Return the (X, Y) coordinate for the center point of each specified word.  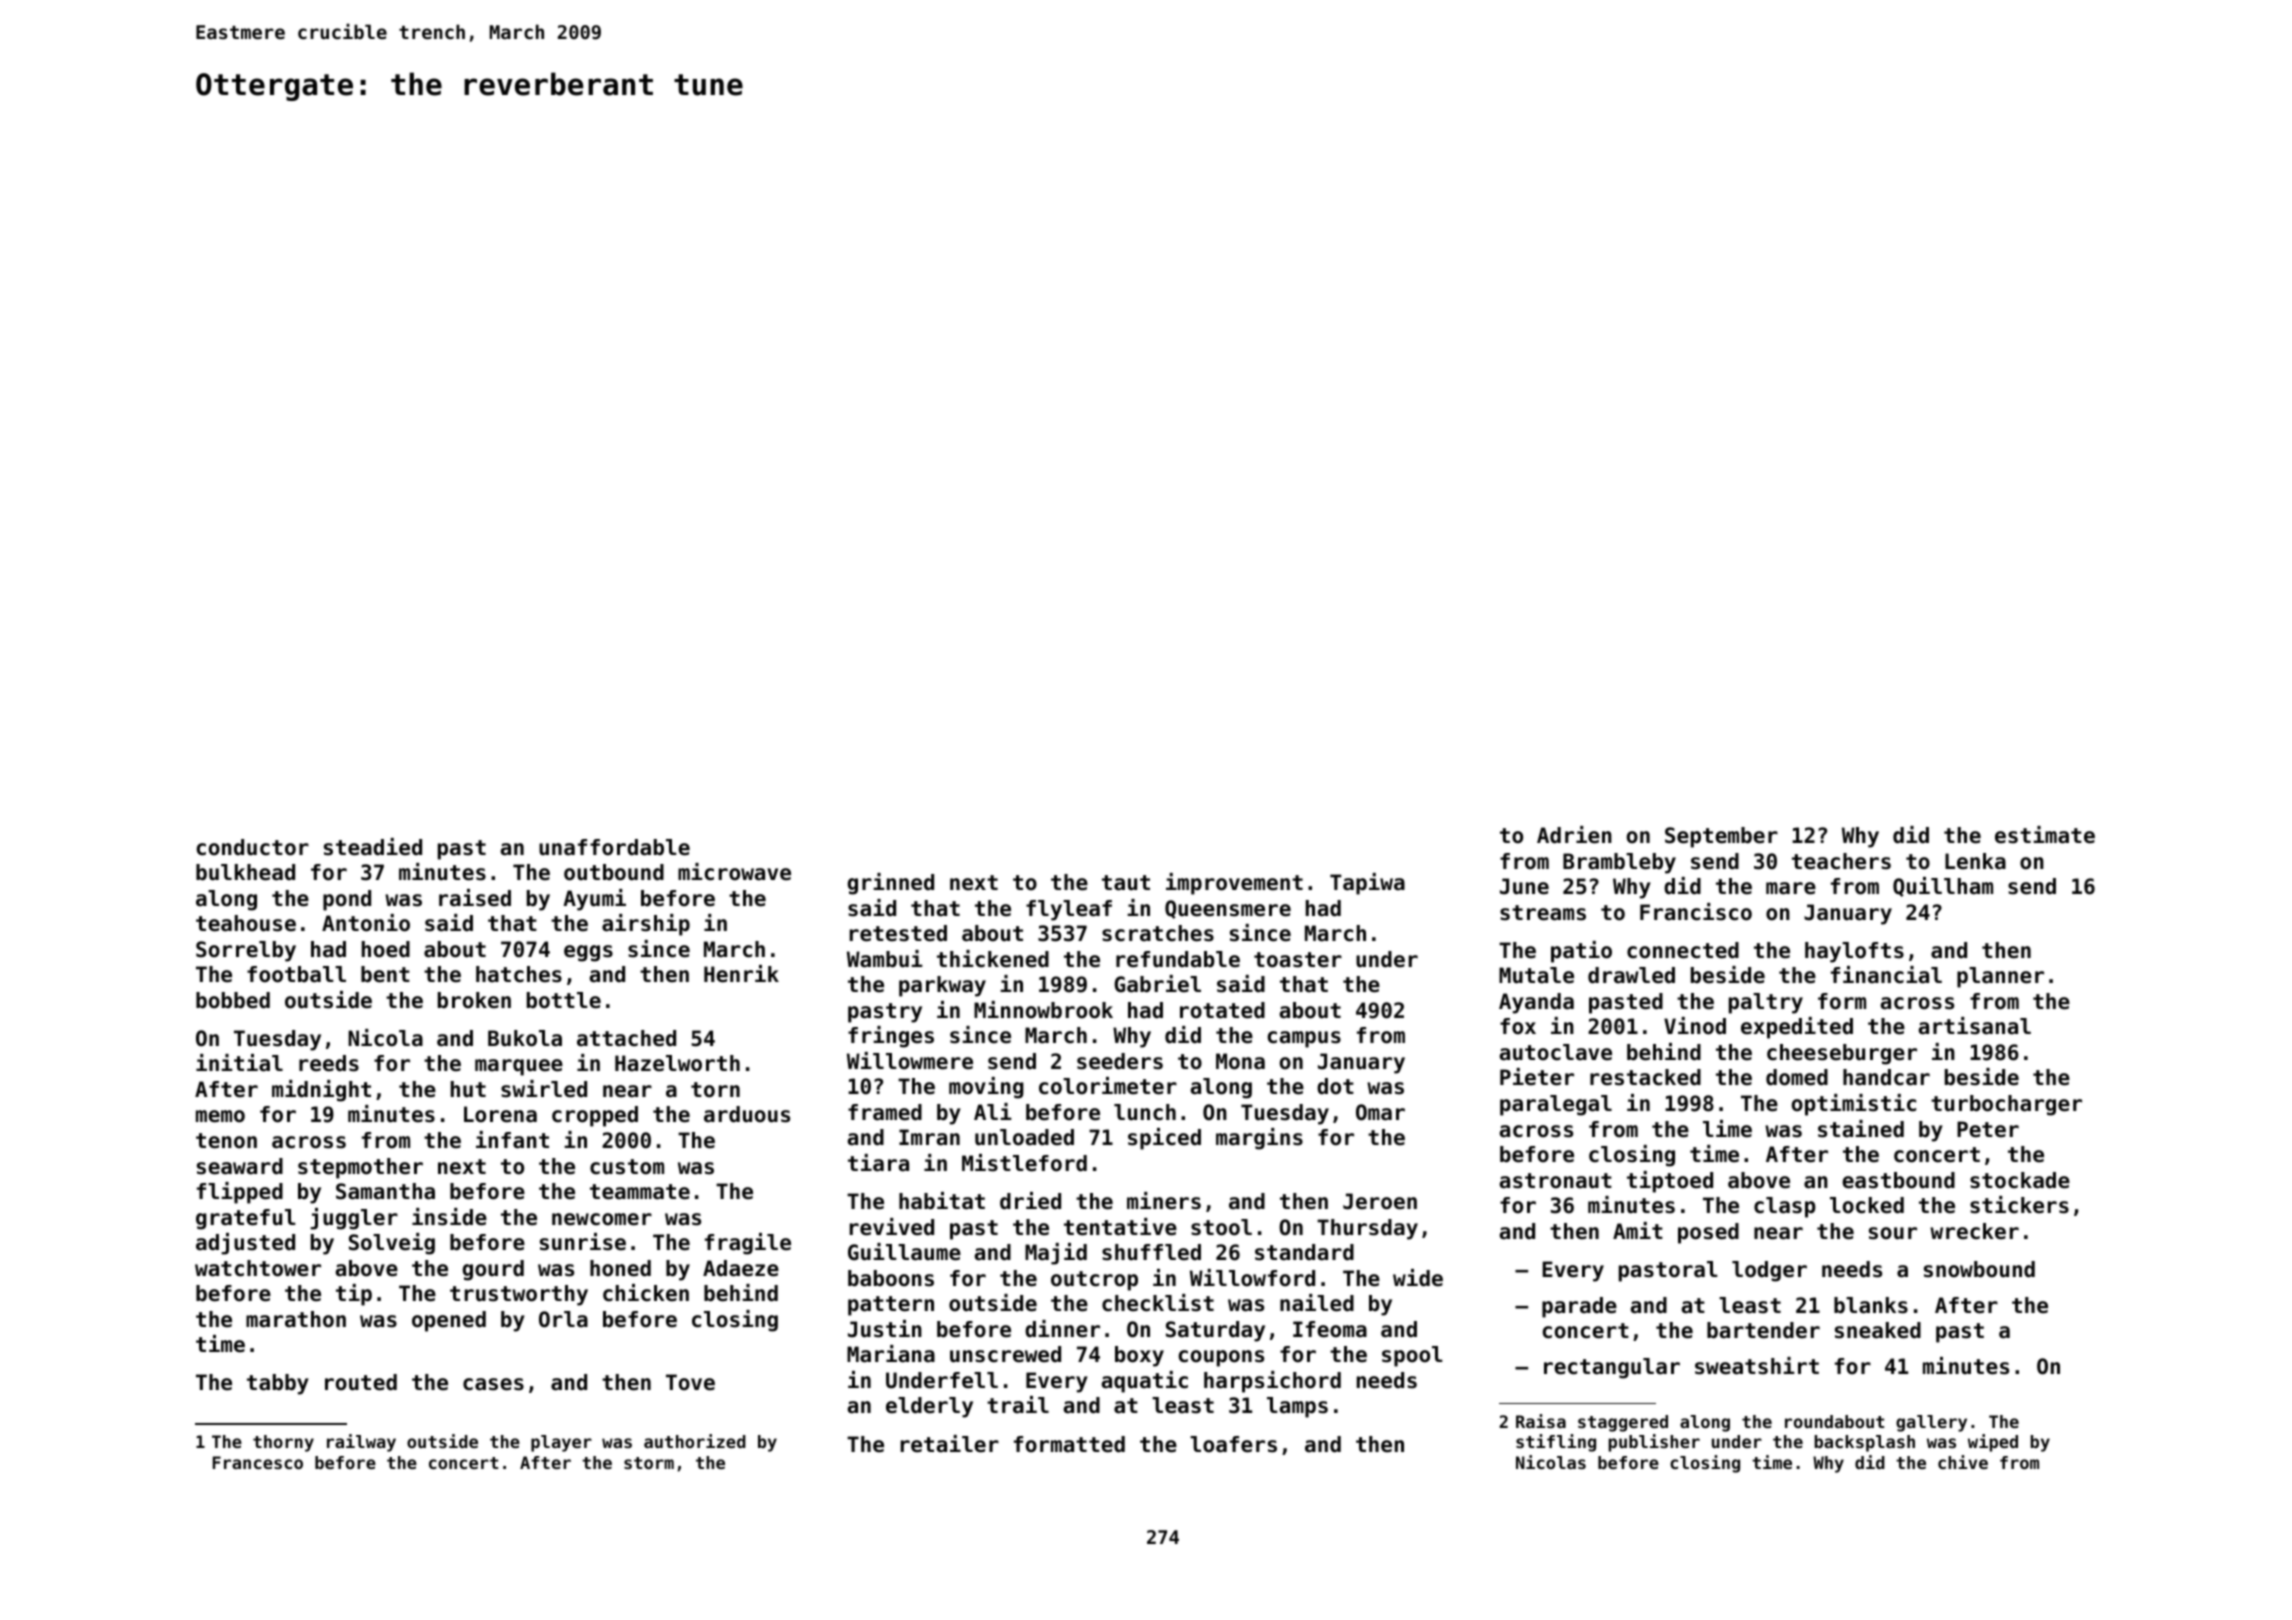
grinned (891, 884)
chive (1963, 1462)
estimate (2045, 835)
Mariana (891, 1354)
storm (649, 1463)
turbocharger (2006, 1105)
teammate (640, 1192)
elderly (929, 1407)
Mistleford (1024, 1163)
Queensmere (1228, 909)
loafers (1233, 1444)
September (1721, 837)
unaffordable (614, 847)
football (296, 974)
